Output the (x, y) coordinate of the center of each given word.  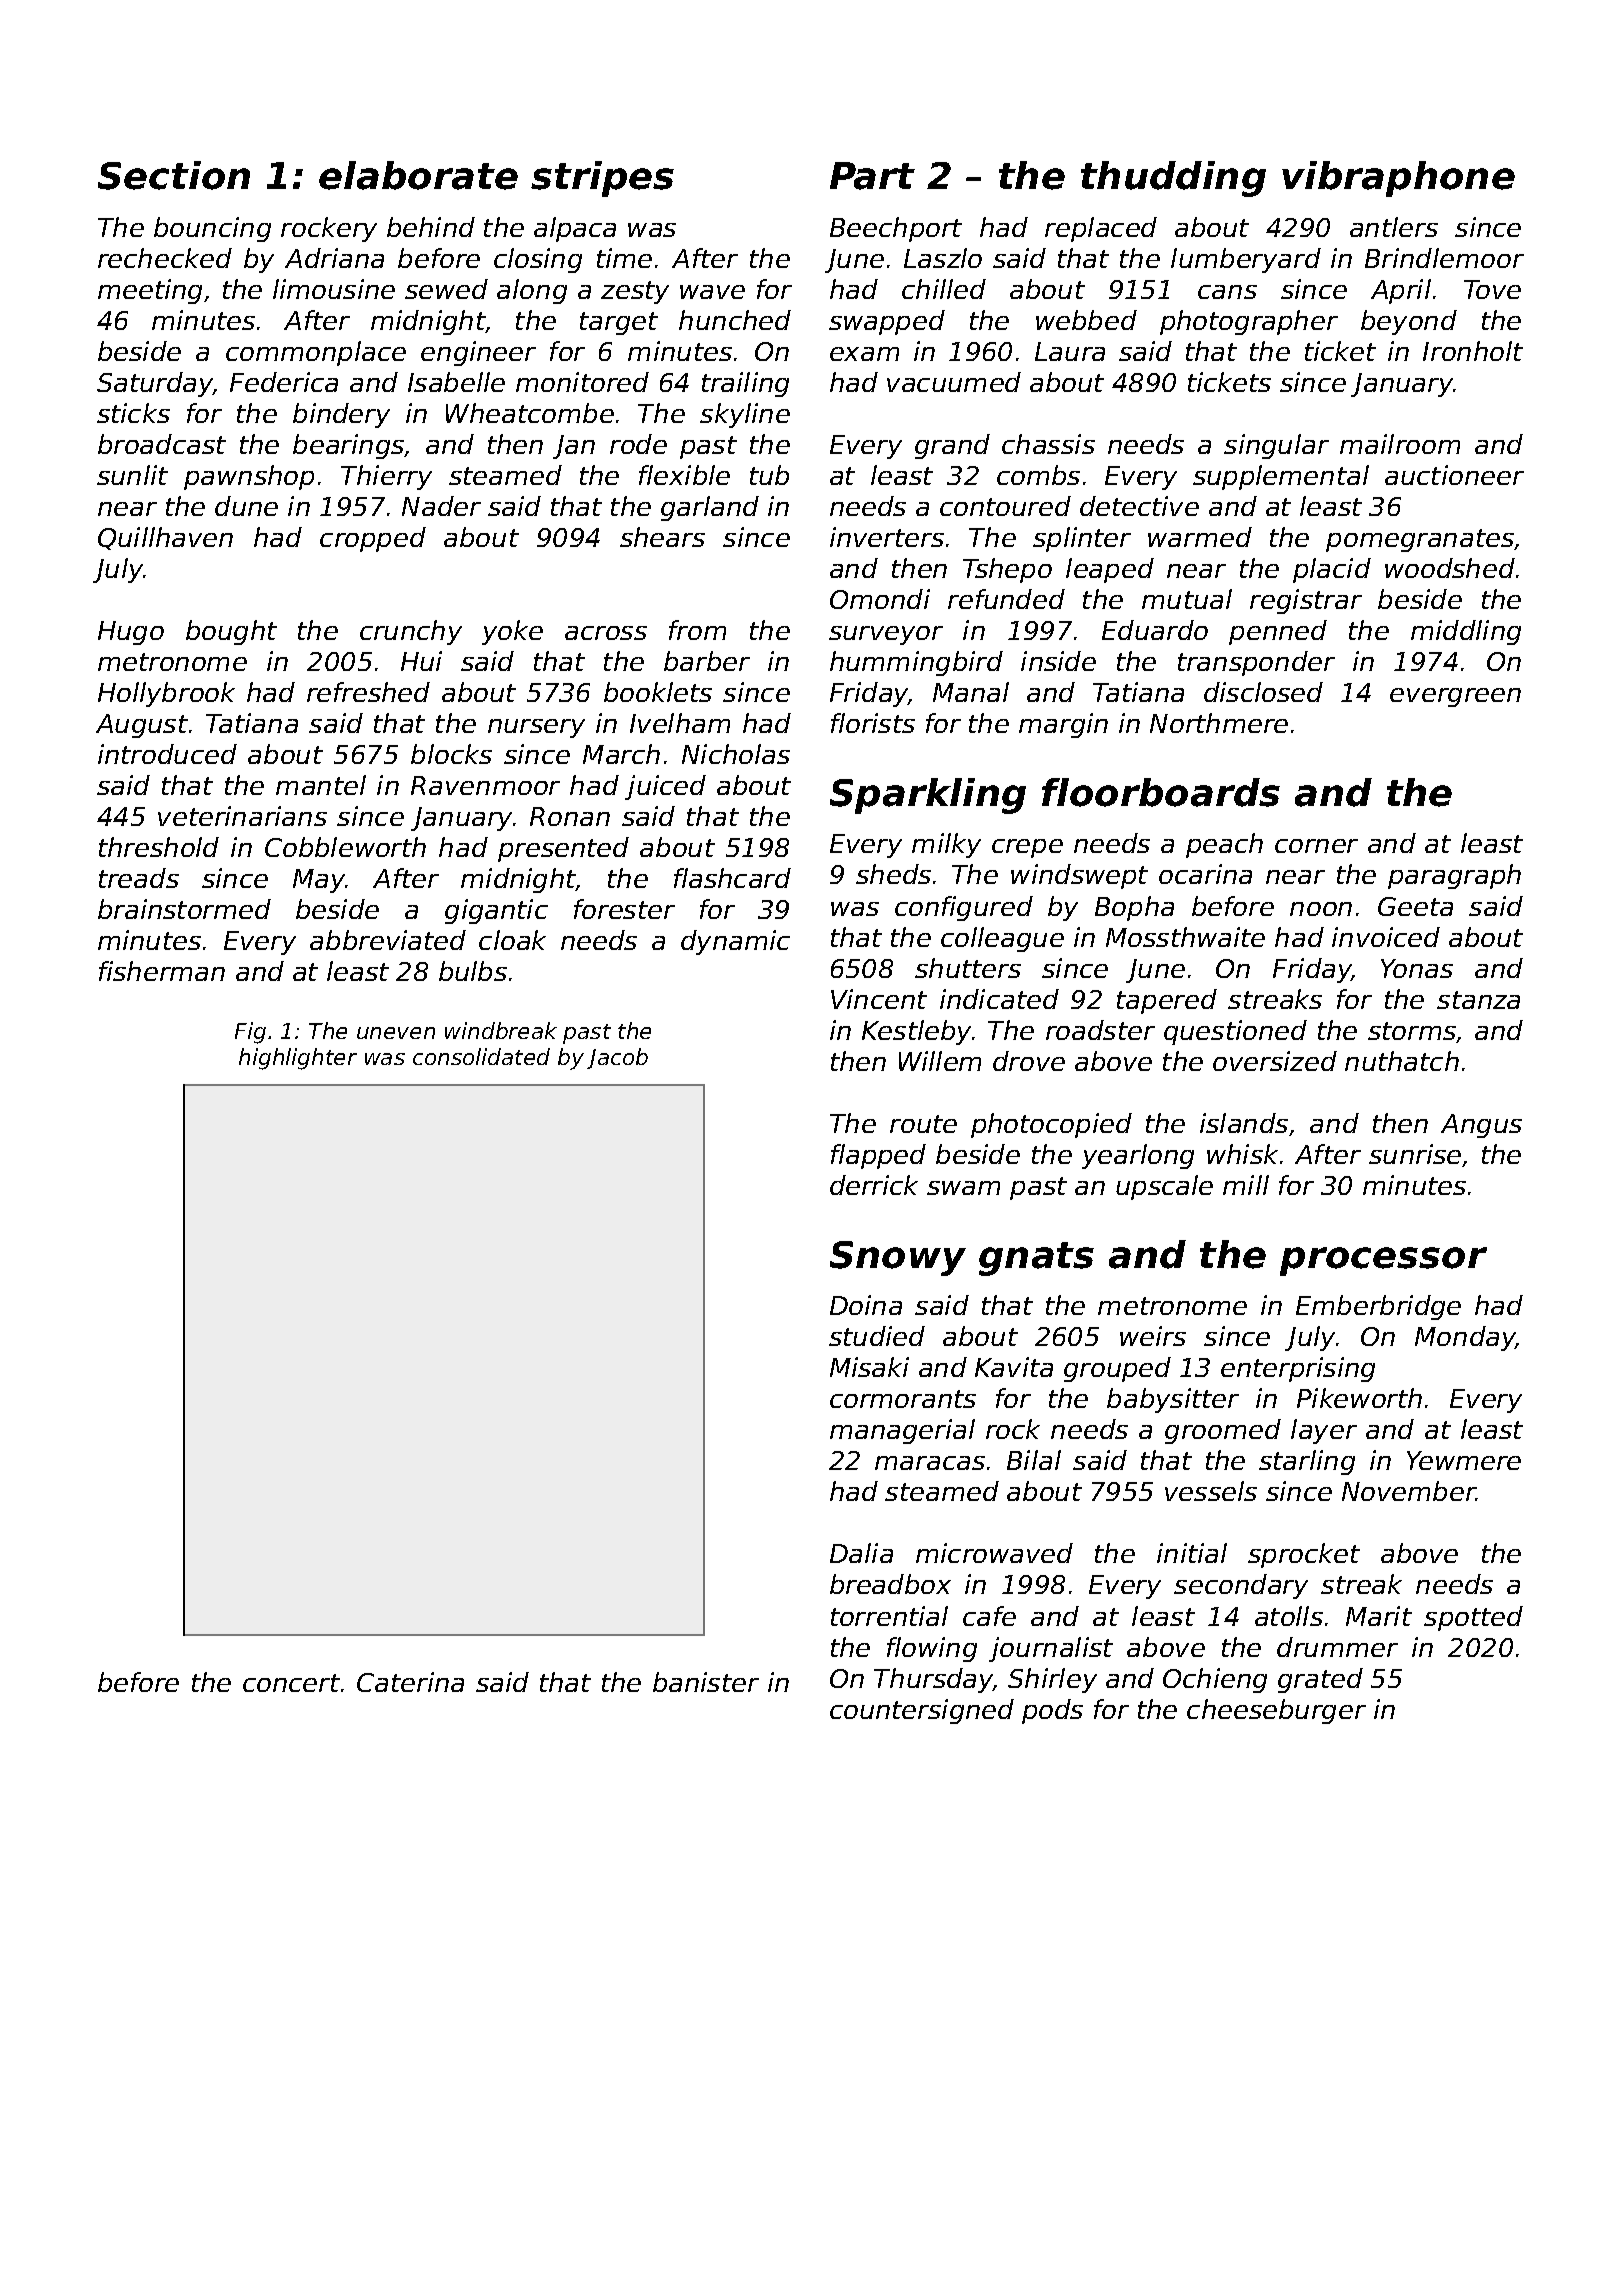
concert (291, 1683)
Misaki (869, 1367)
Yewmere (1464, 1460)
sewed (446, 289)
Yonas (1417, 968)
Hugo (131, 633)
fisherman (162, 971)
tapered (1167, 1001)
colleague (1002, 939)
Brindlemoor (1444, 258)
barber (707, 661)
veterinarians (242, 816)
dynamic (735, 942)
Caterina (410, 1682)
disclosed (1263, 692)
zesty (635, 292)
